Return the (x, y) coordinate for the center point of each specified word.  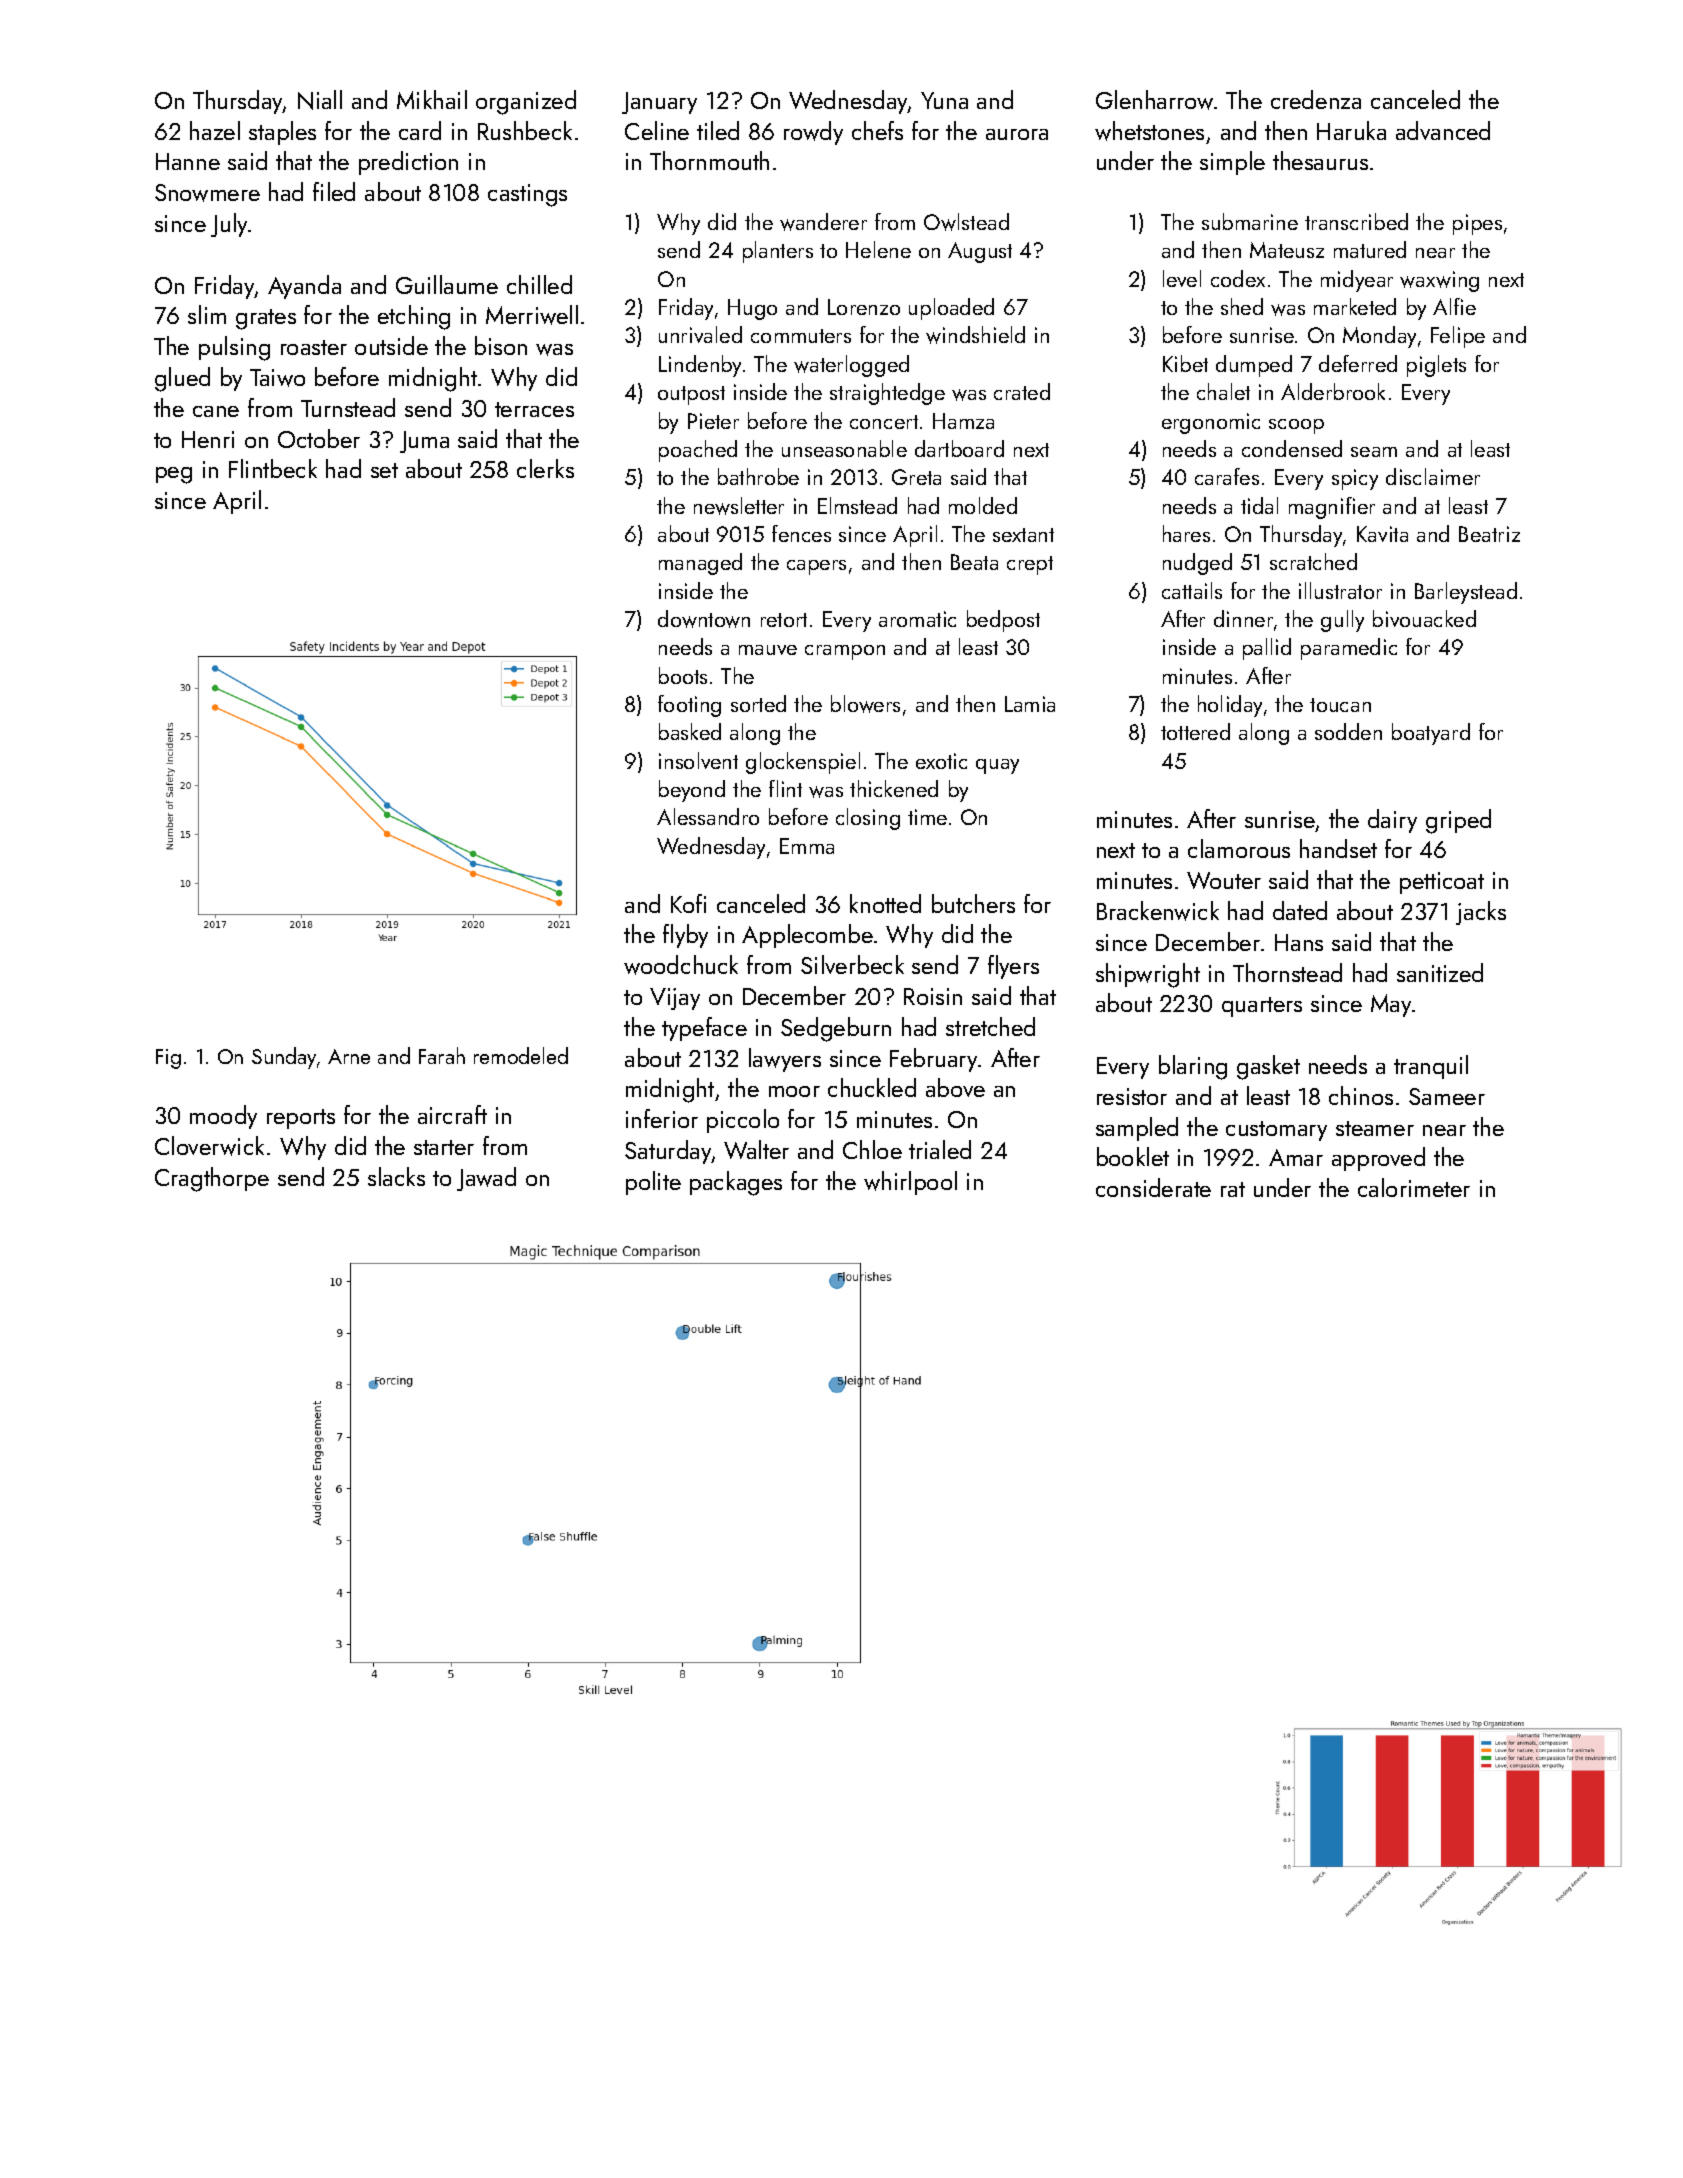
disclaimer (1433, 476)
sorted (758, 703)
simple (1232, 163)
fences (801, 533)
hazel (215, 130)
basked (690, 731)
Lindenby (700, 366)
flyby (685, 936)
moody (223, 1117)
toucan (1340, 705)
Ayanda (304, 287)
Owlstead (966, 222)
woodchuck (681, 965)
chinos (1361, 1095)
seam (1374, 452)
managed (700, 564)
